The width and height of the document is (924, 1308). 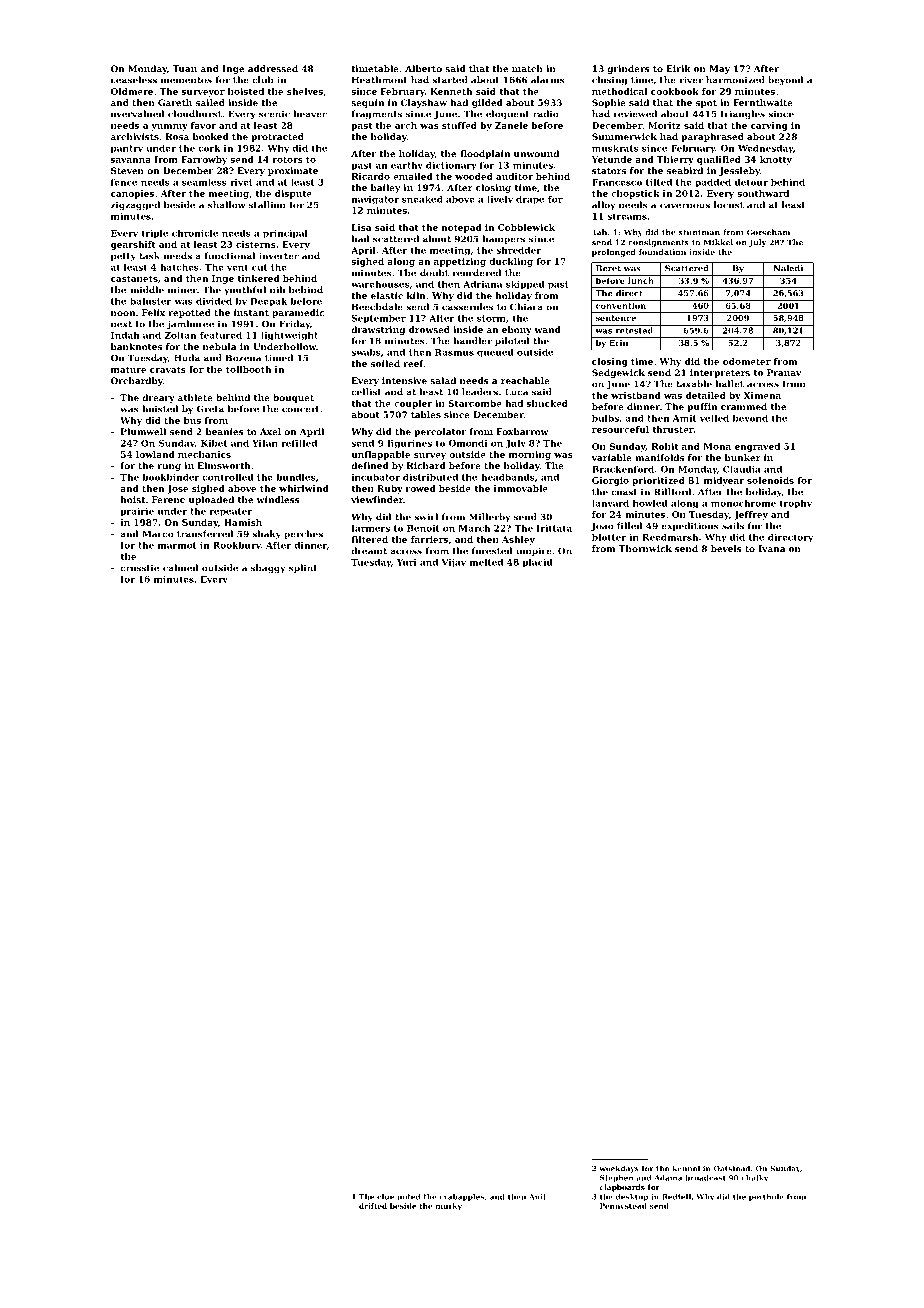 What do you see at coordinates (619, 1169) in the document?
I see `weekdays` at bounding box center [619, 1169].
